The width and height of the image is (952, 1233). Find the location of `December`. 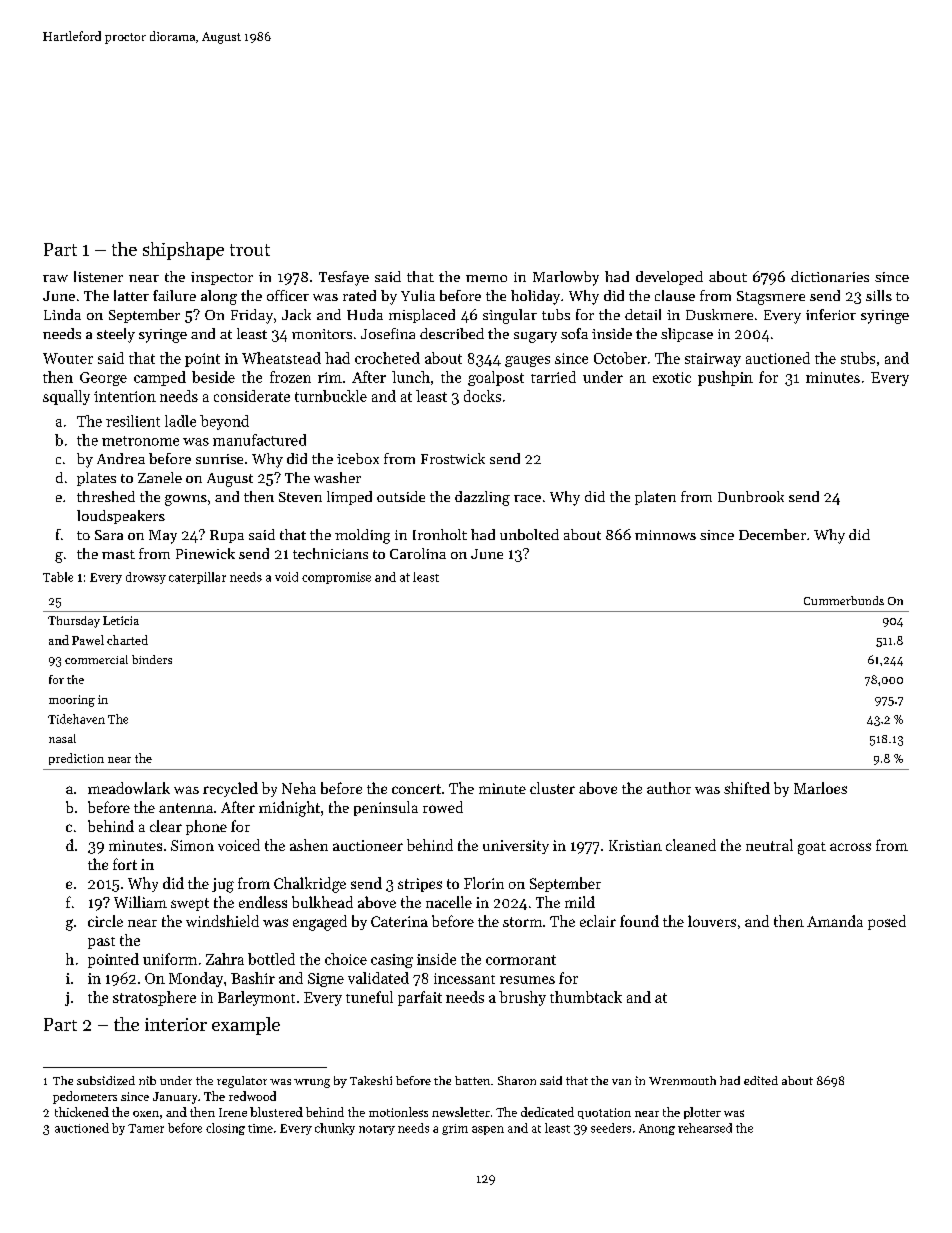

December is located at coordinates (772, 534).
